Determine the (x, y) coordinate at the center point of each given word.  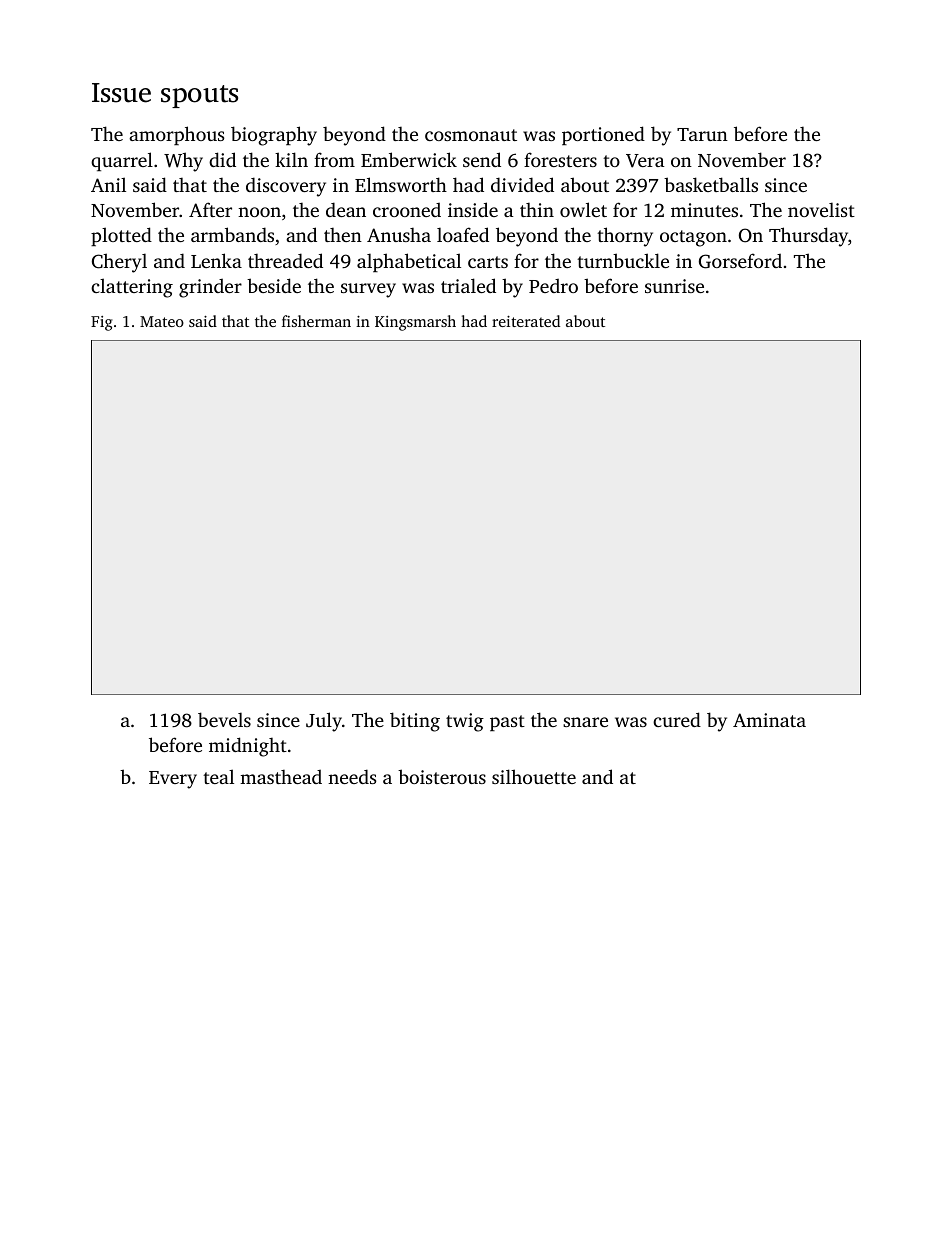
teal (218, 776)
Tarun (702, 134)
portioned (603, 135)
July (324, 722)
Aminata (769, 720)
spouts (199, 96)
